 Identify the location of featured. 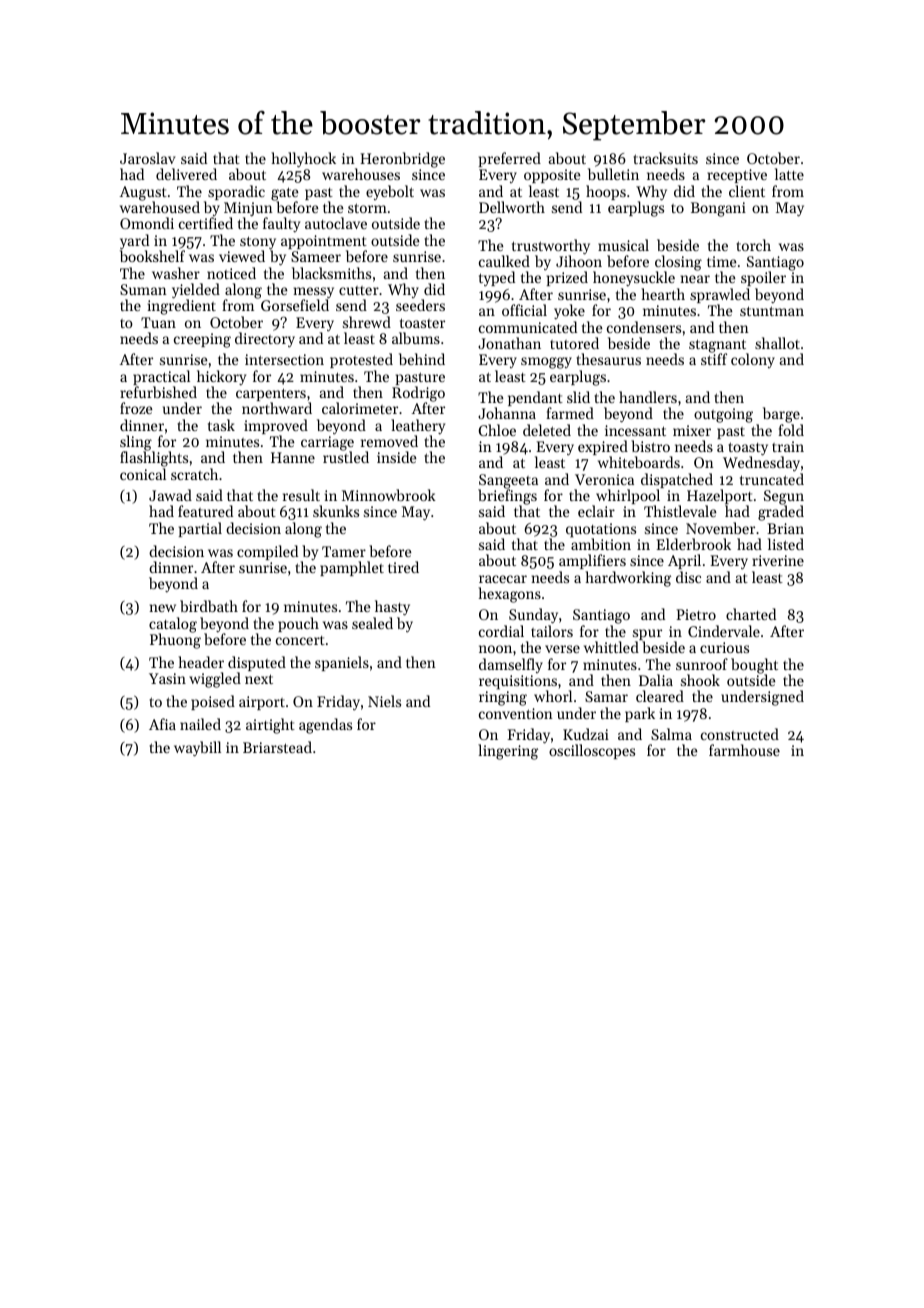
(205, 511).
